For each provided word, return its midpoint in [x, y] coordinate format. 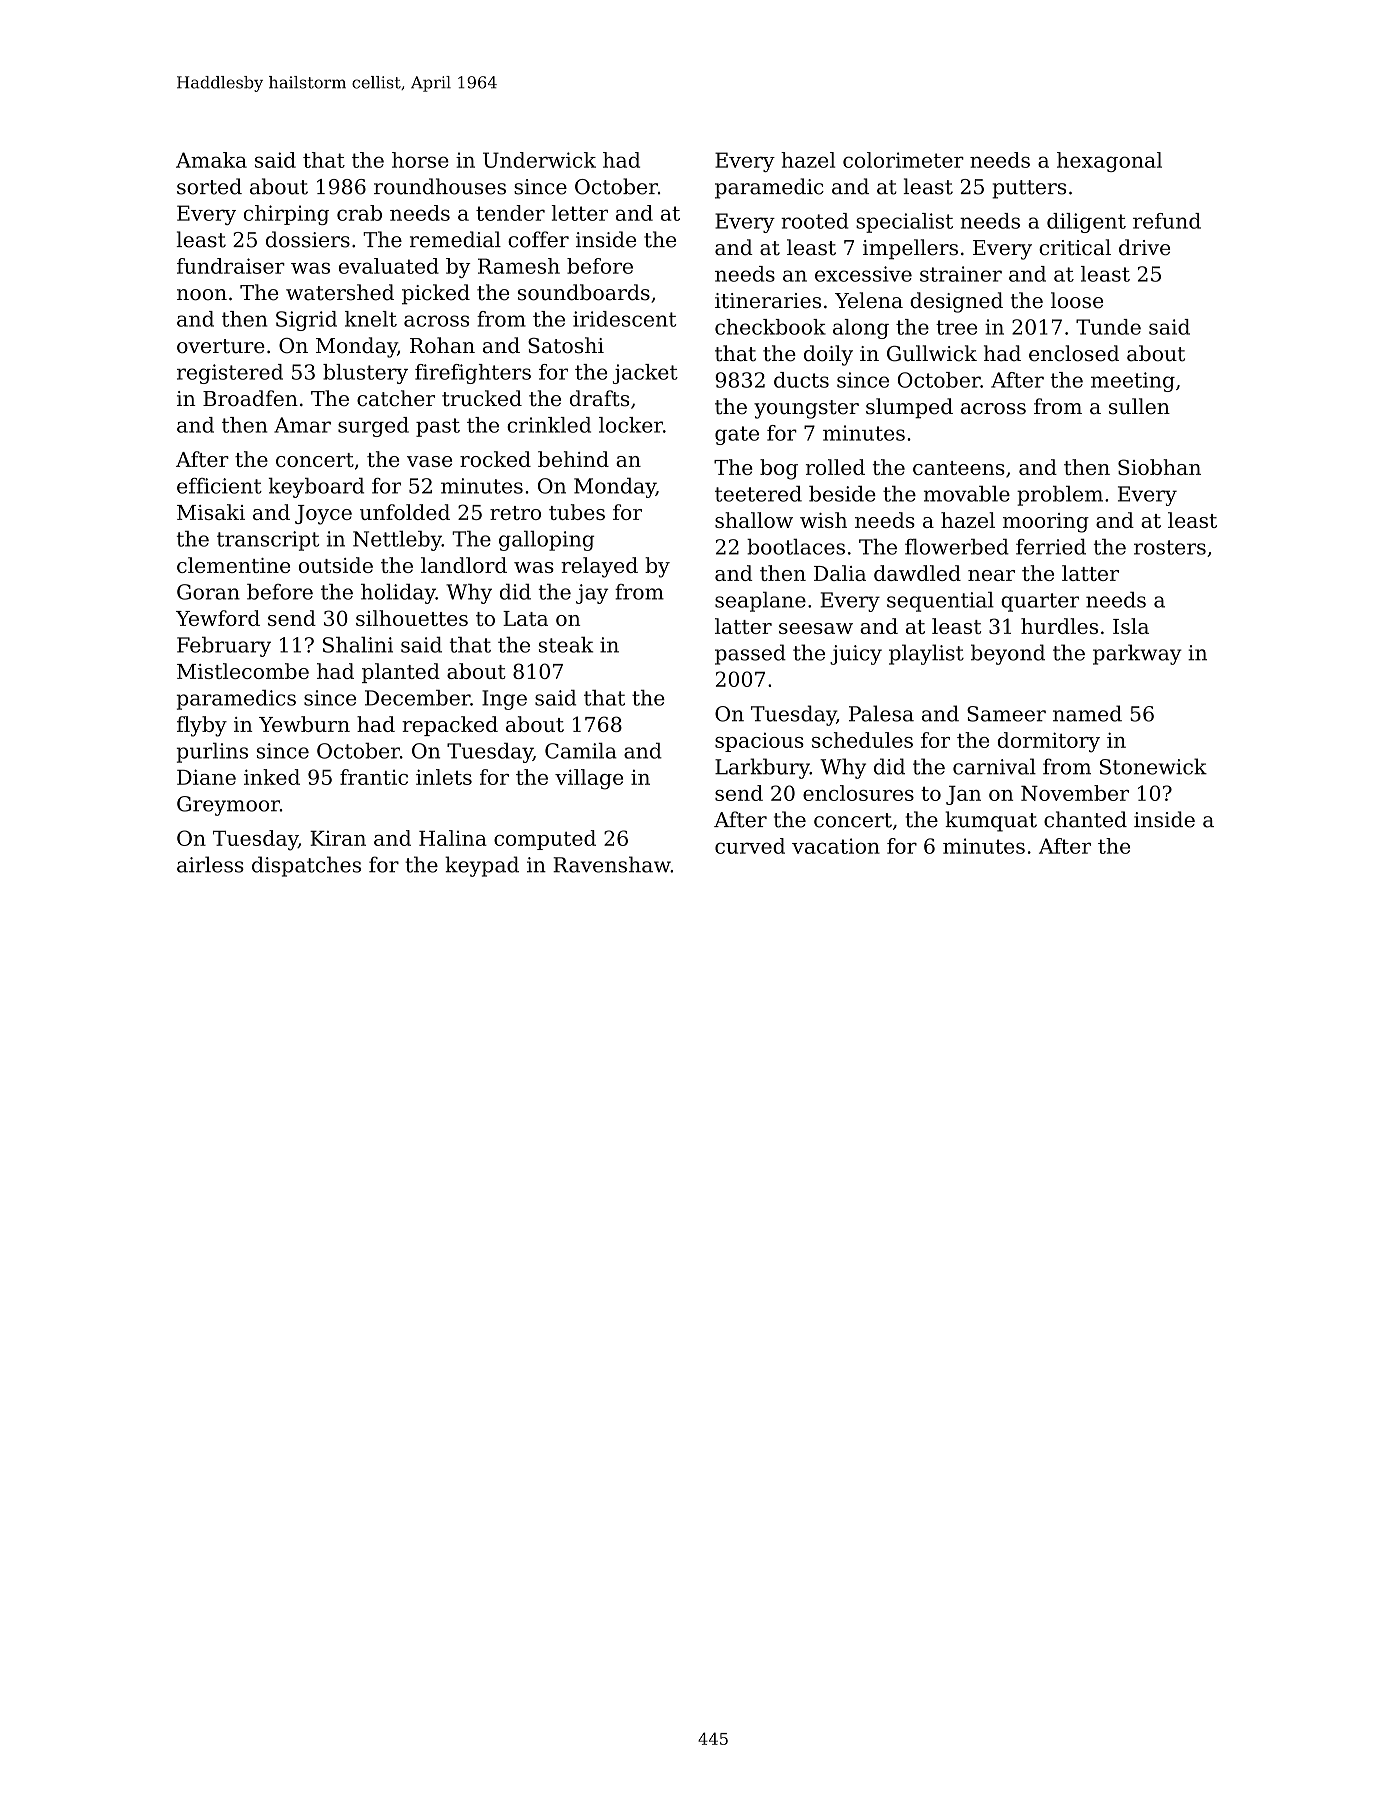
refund [1167, 221]
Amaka [211, 160]
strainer [961, 274]
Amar [302, 425]
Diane [206, 777]
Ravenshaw [612, 864]
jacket [645, 374]
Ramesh [519, 266]
